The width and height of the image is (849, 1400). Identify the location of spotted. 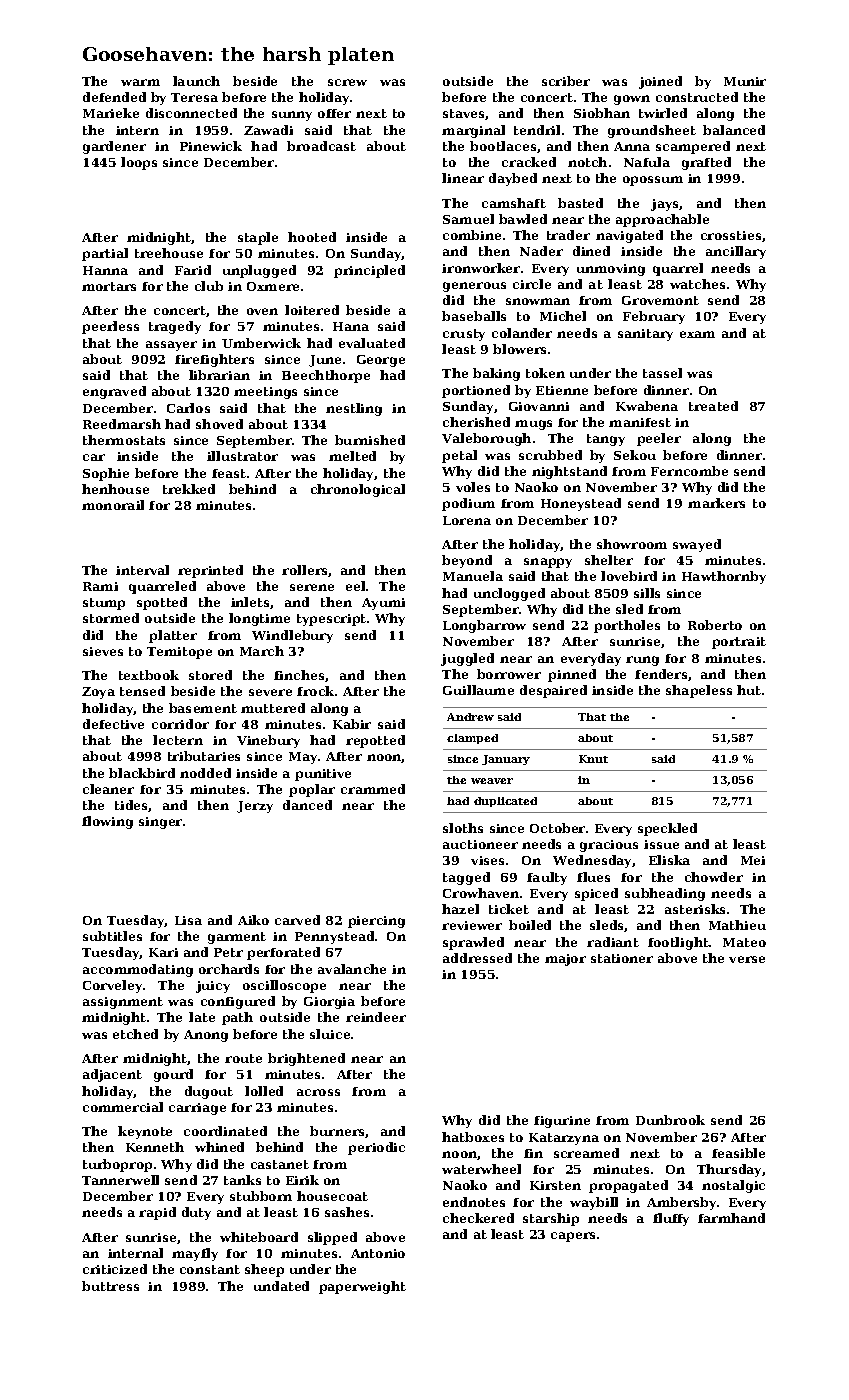
(162, 603).
